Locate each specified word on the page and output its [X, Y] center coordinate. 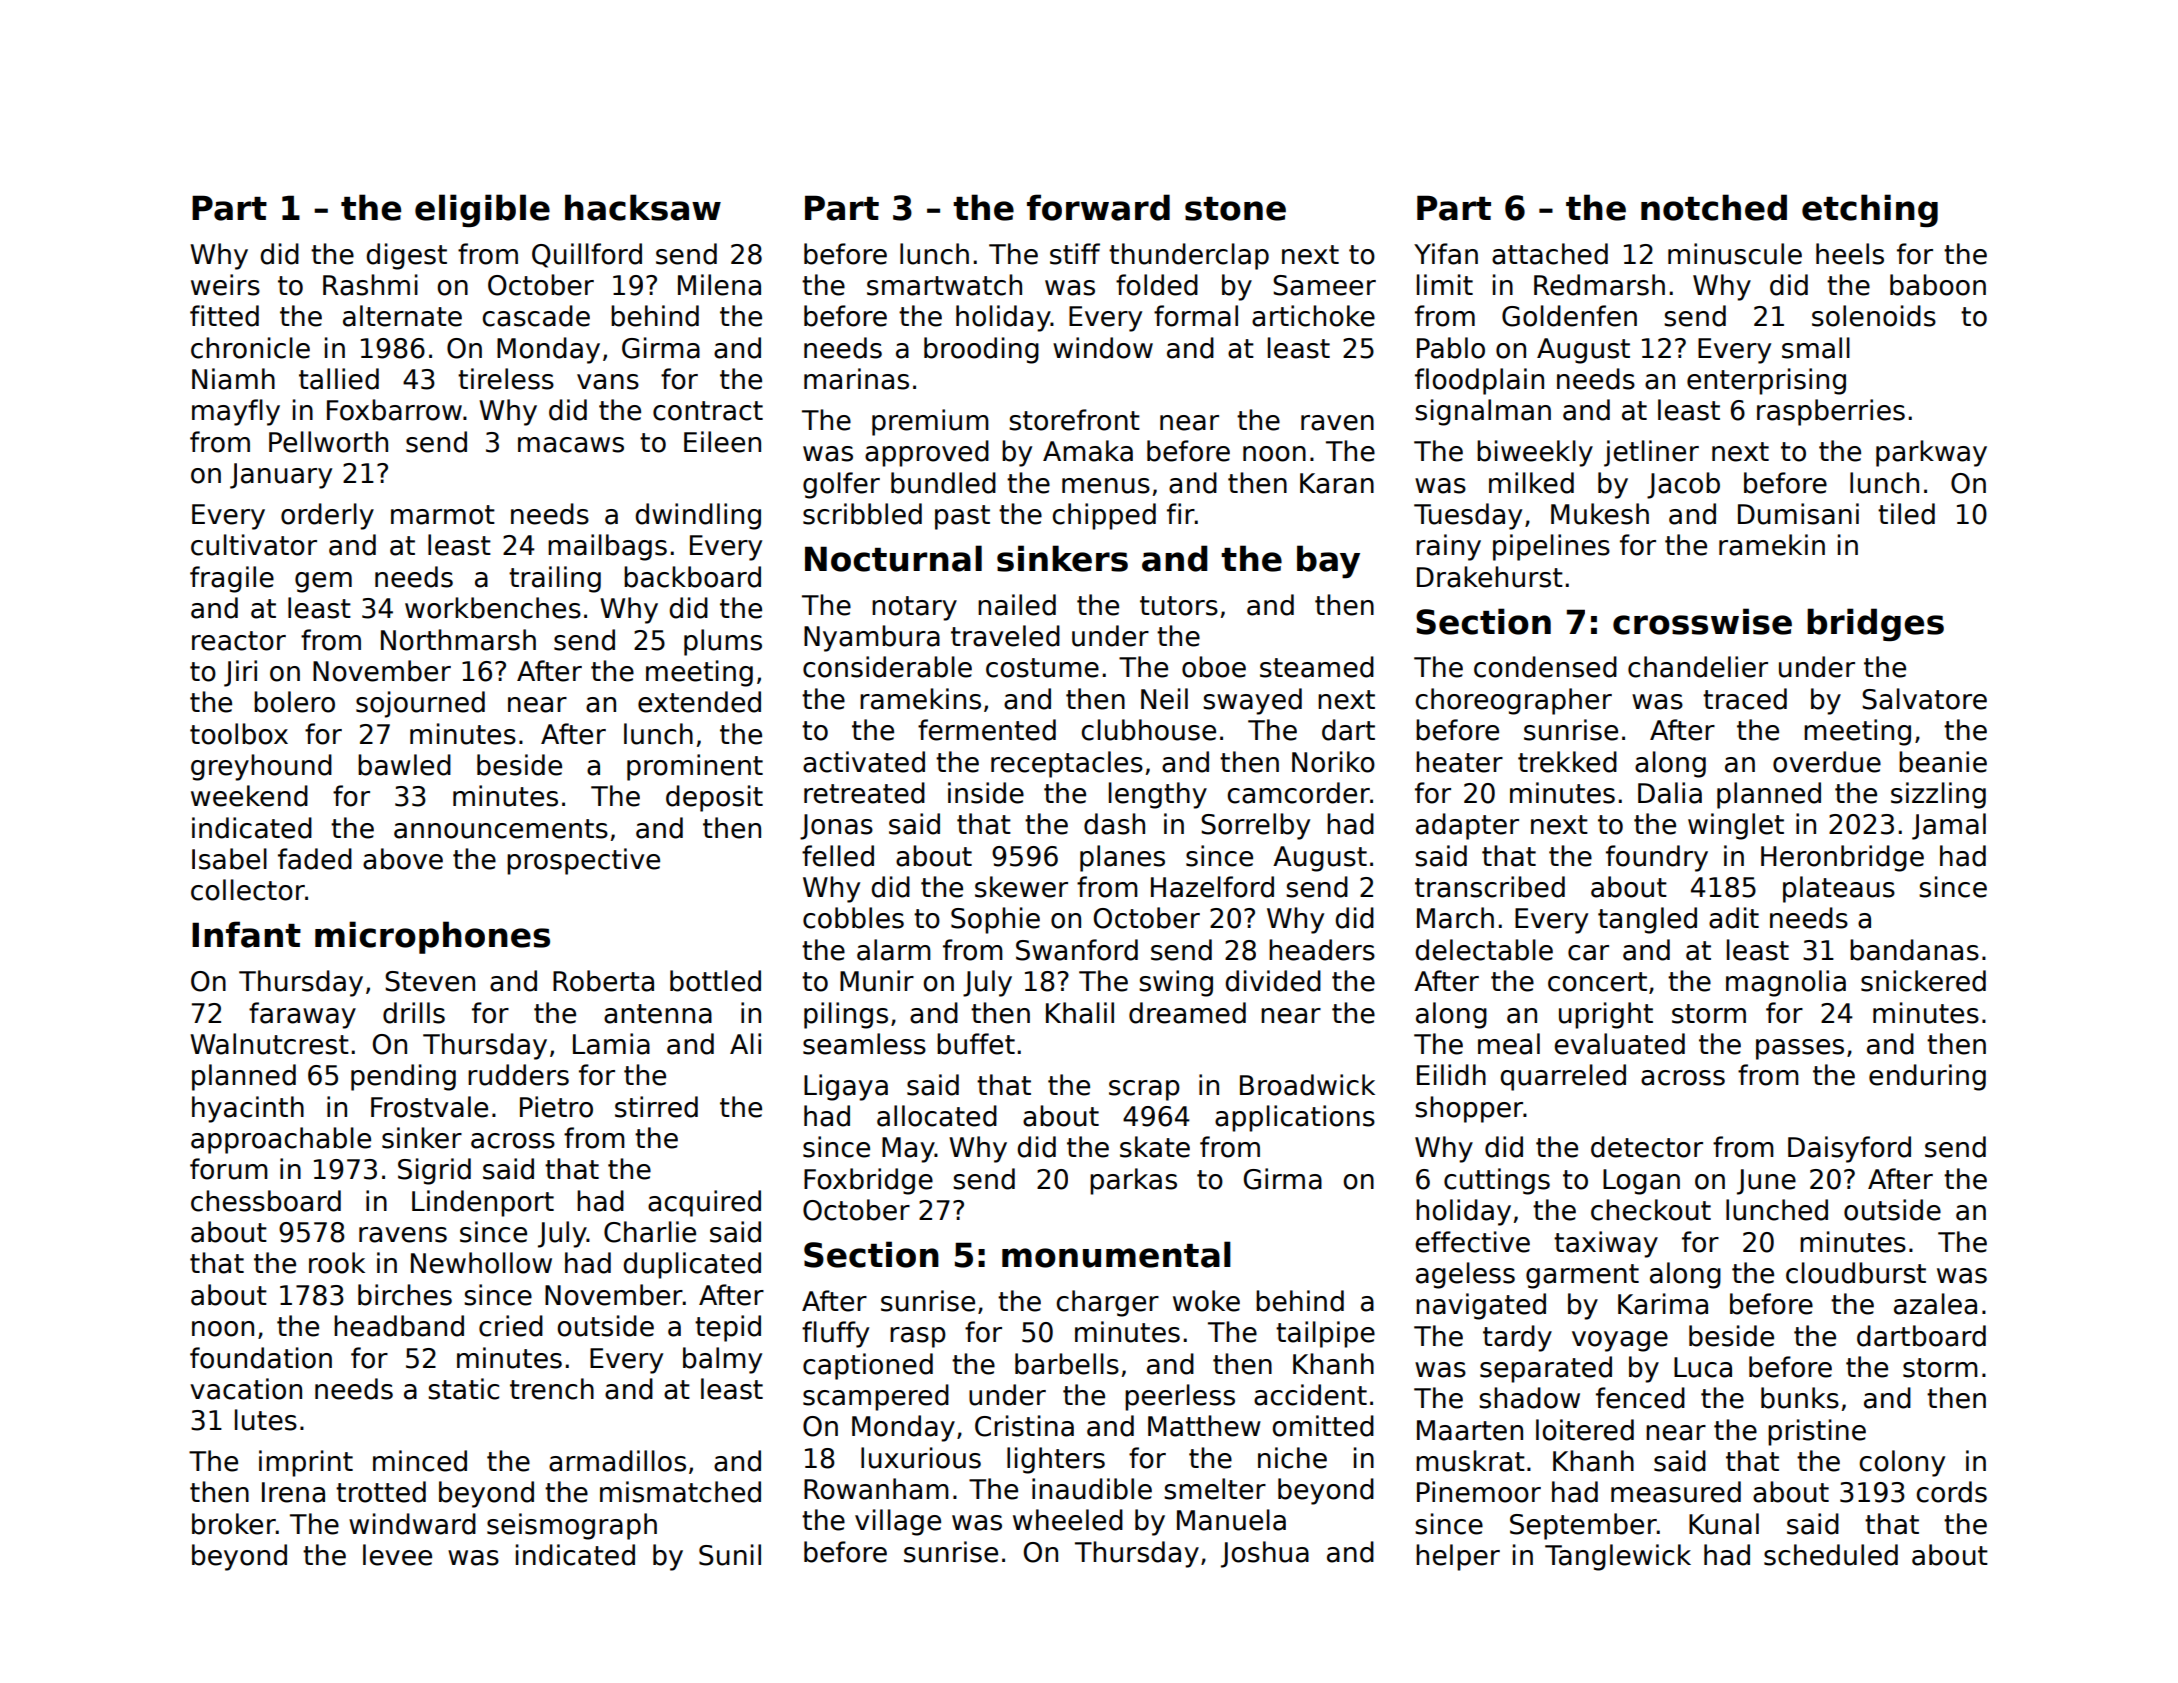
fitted [224, 316]
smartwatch [944, 285]
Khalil [1080, 1013]
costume [1042, 668]
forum [229, 1169]
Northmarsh [458, 640]
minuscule [1735, 254]
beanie [1943, 762]
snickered [1923, 981]
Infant [246, 934]
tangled [1647, 920]
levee [397, 1555]
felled [838, 856]
